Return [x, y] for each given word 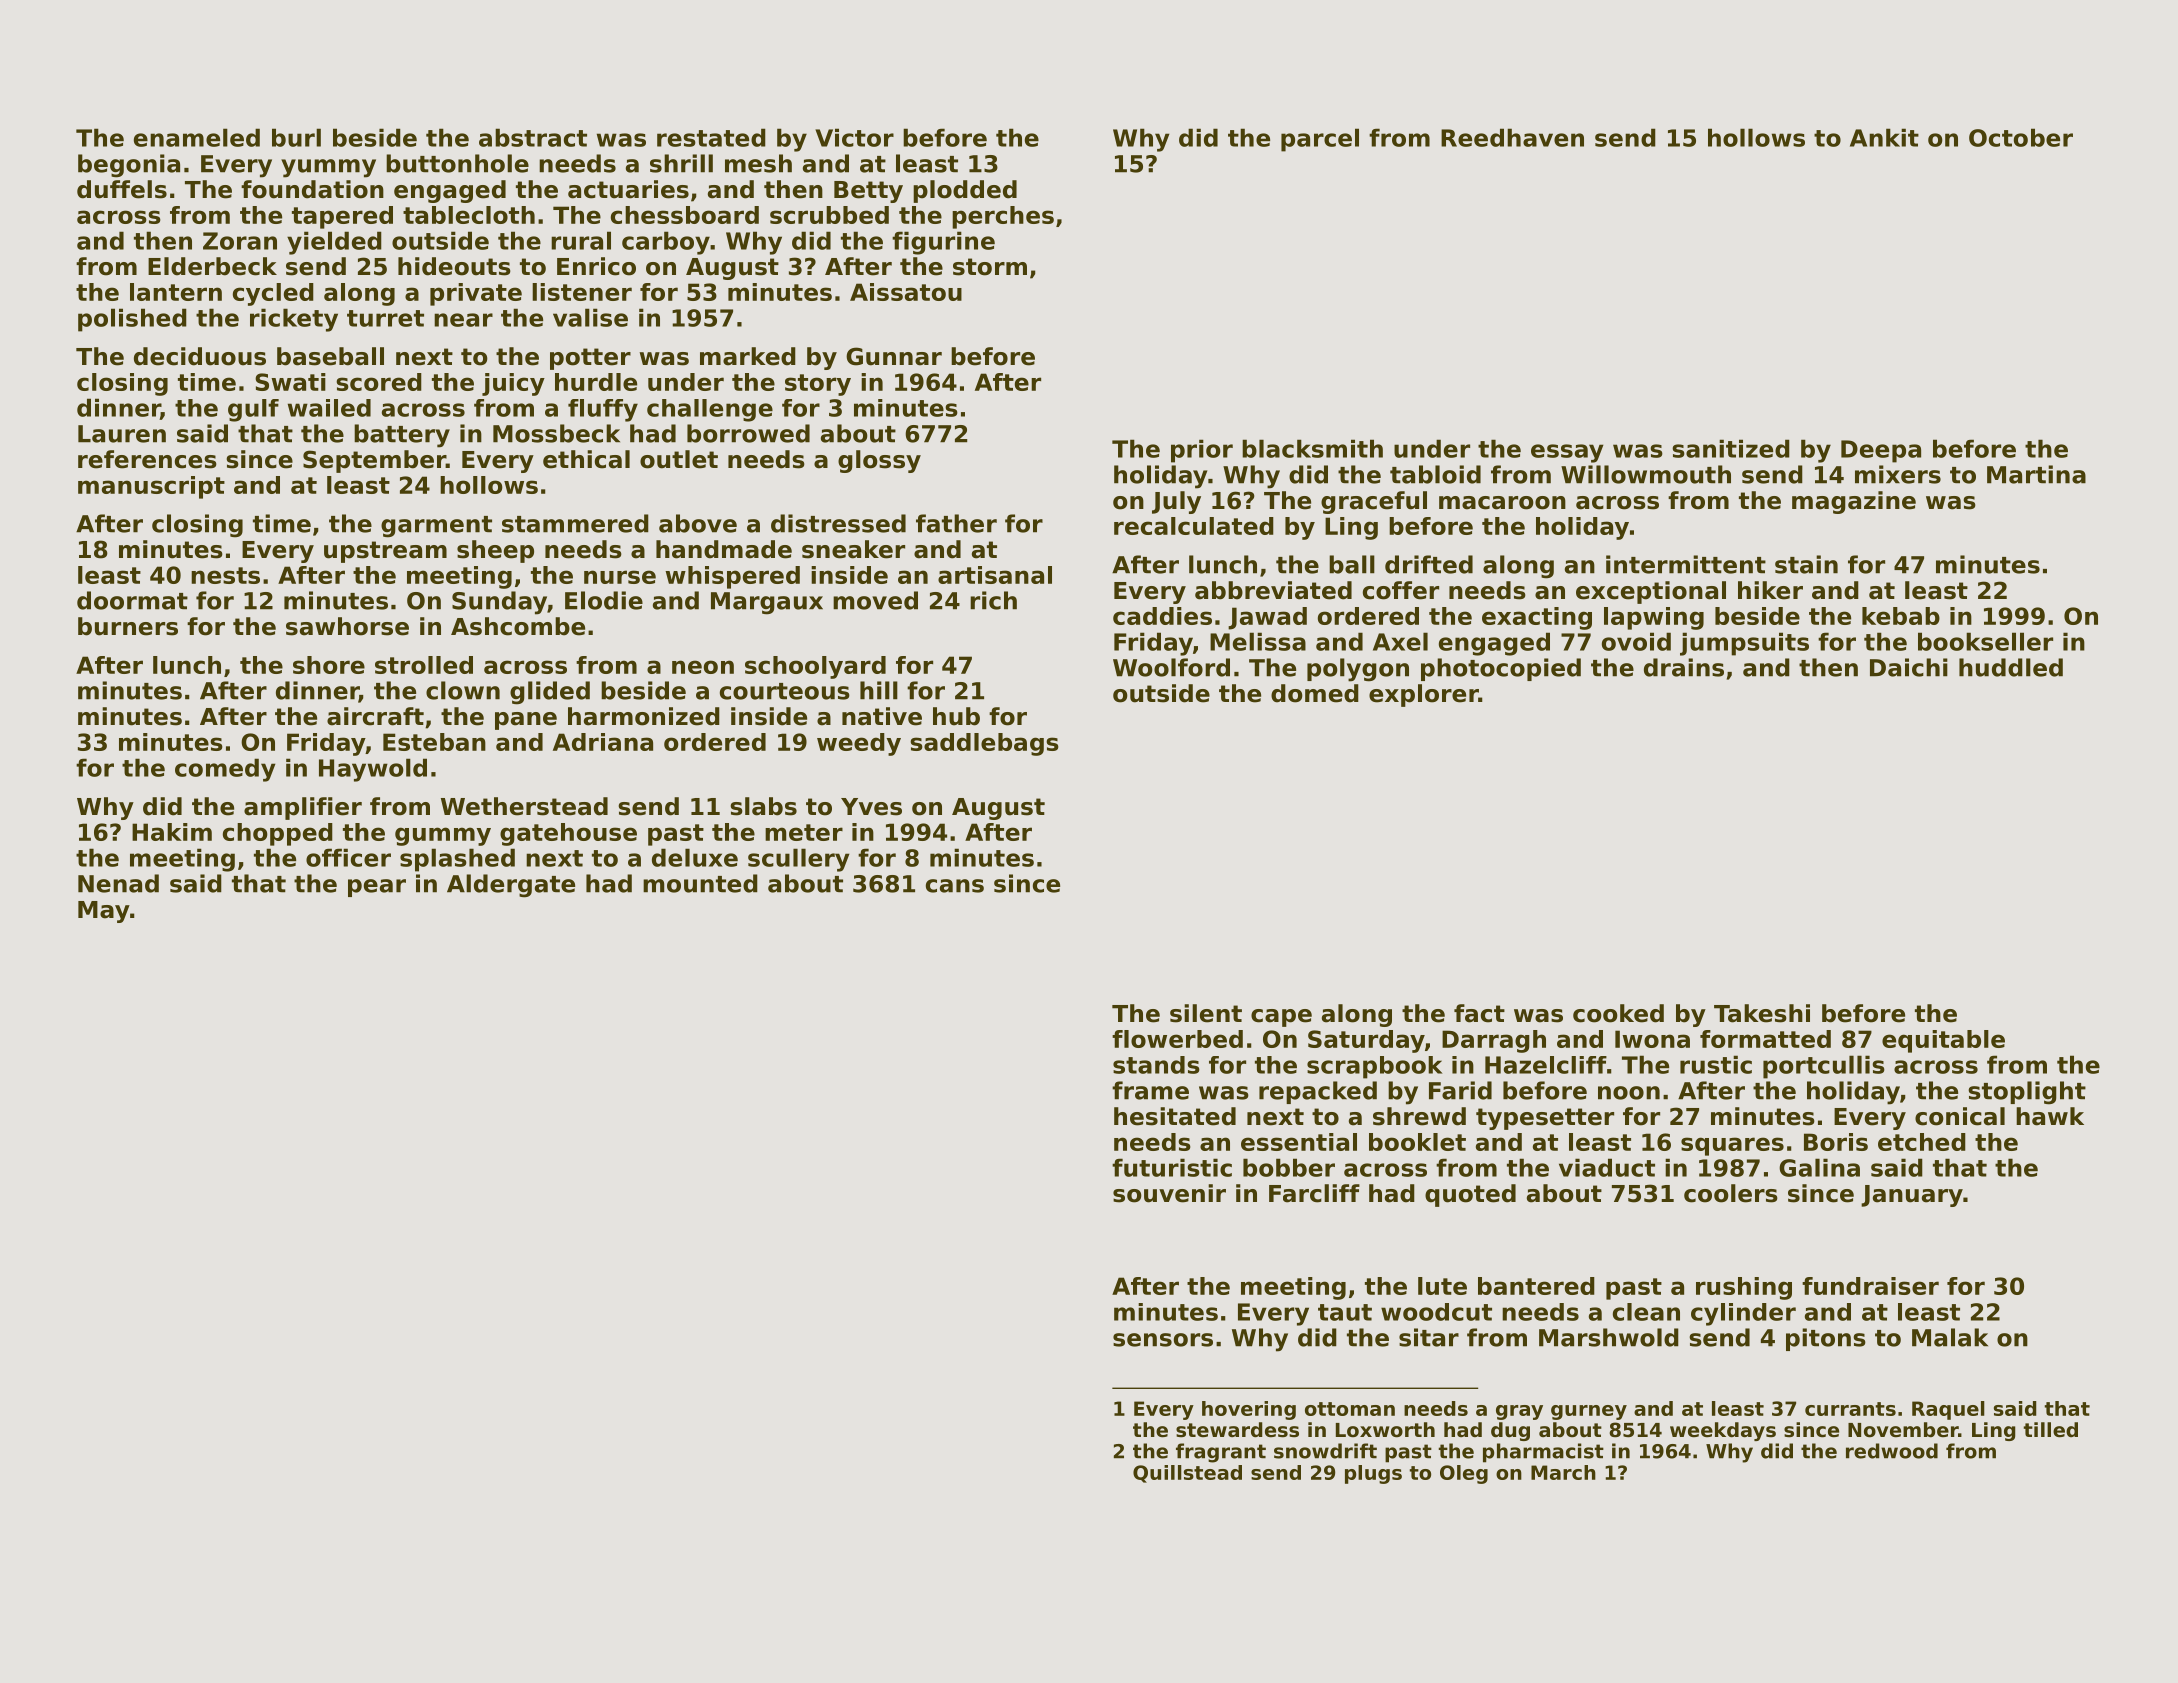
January [1912, 1196]
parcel [1320, 140]
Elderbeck [212, 266]
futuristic [1172, 1167]
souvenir [1169, 1193]
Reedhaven [1512, 137]
